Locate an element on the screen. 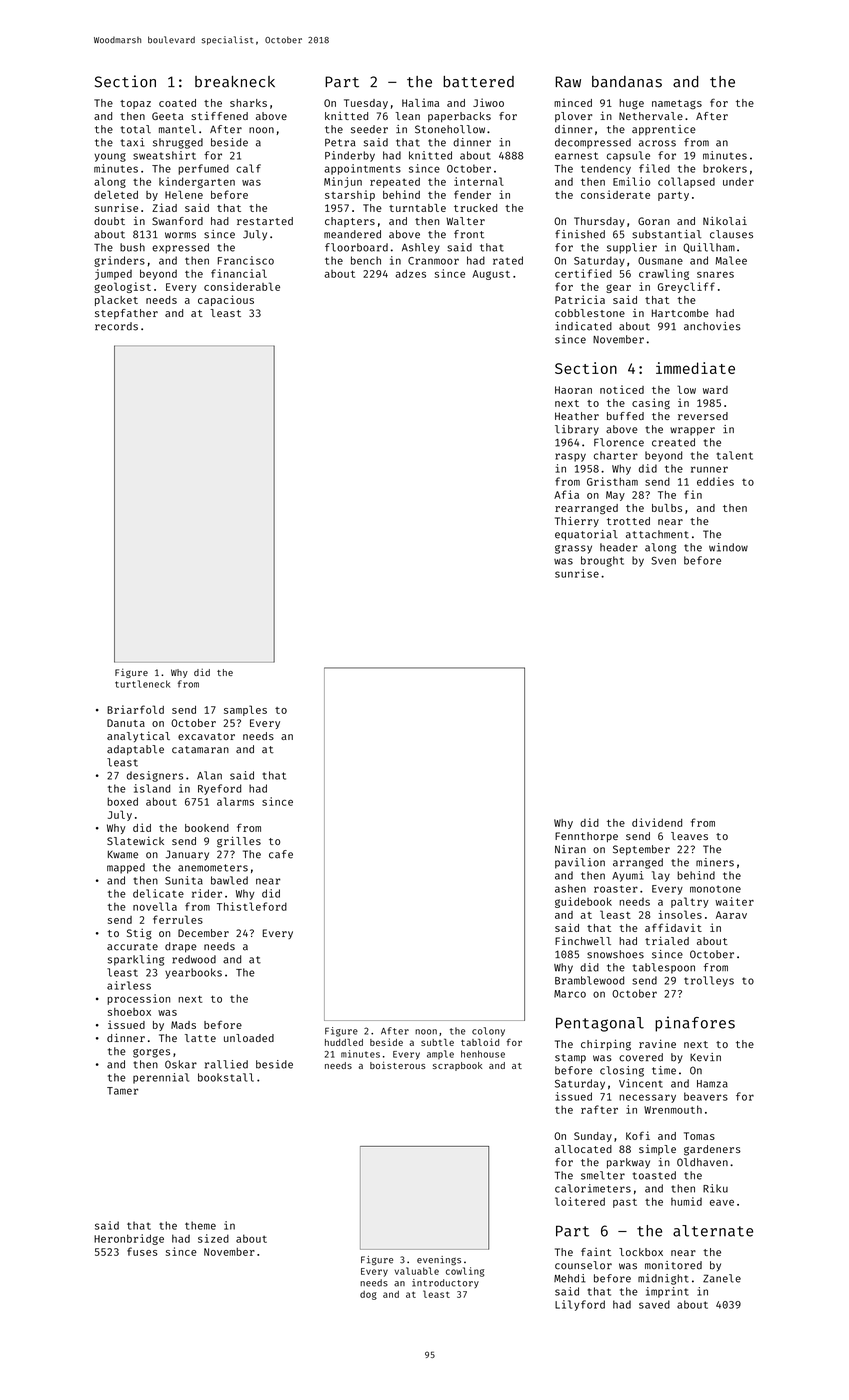  Zanele is located at coordinates (722, 1278).
